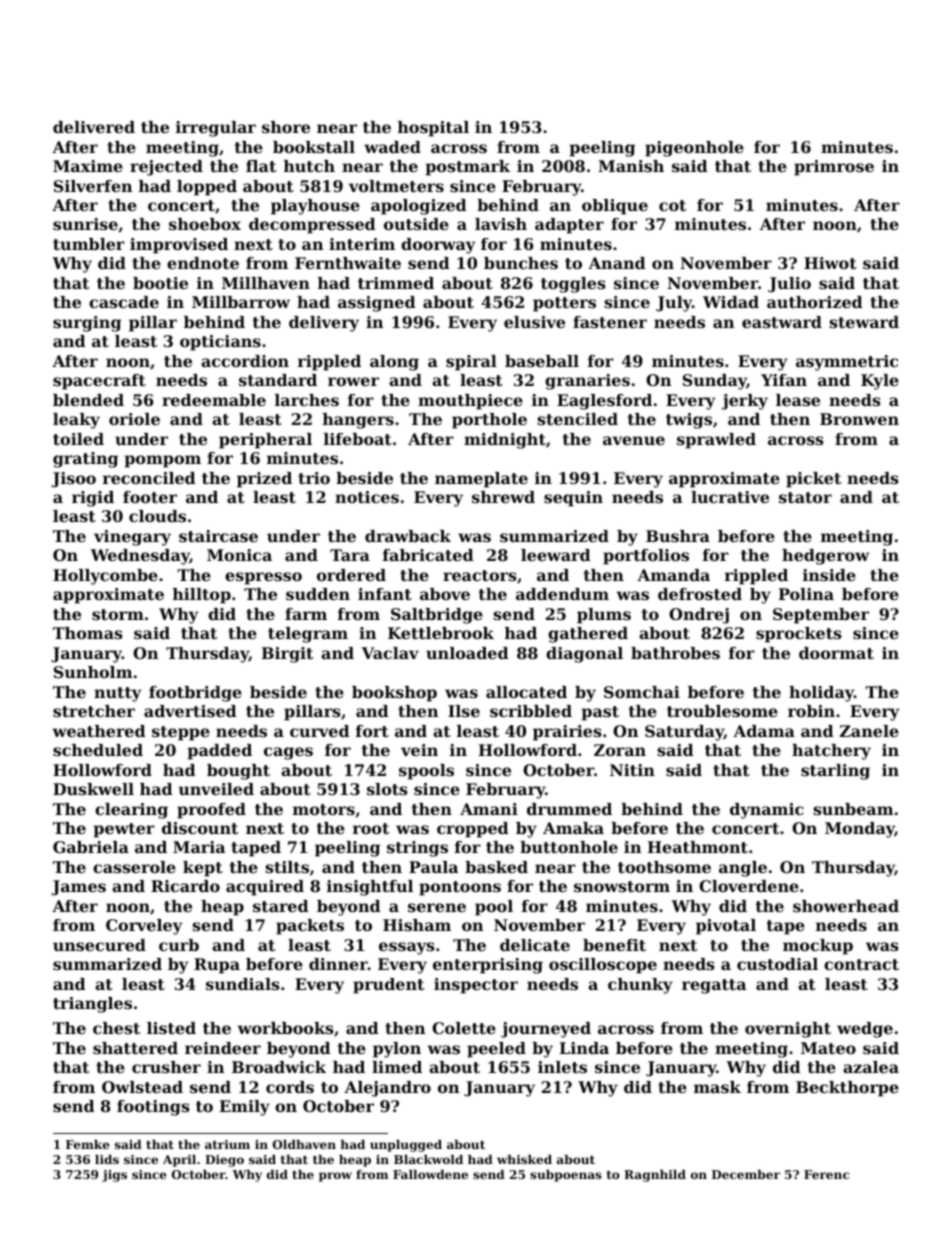  Describe the element at coordinates (632, 770) in the screenshot. I see `Nitin` at that location.
